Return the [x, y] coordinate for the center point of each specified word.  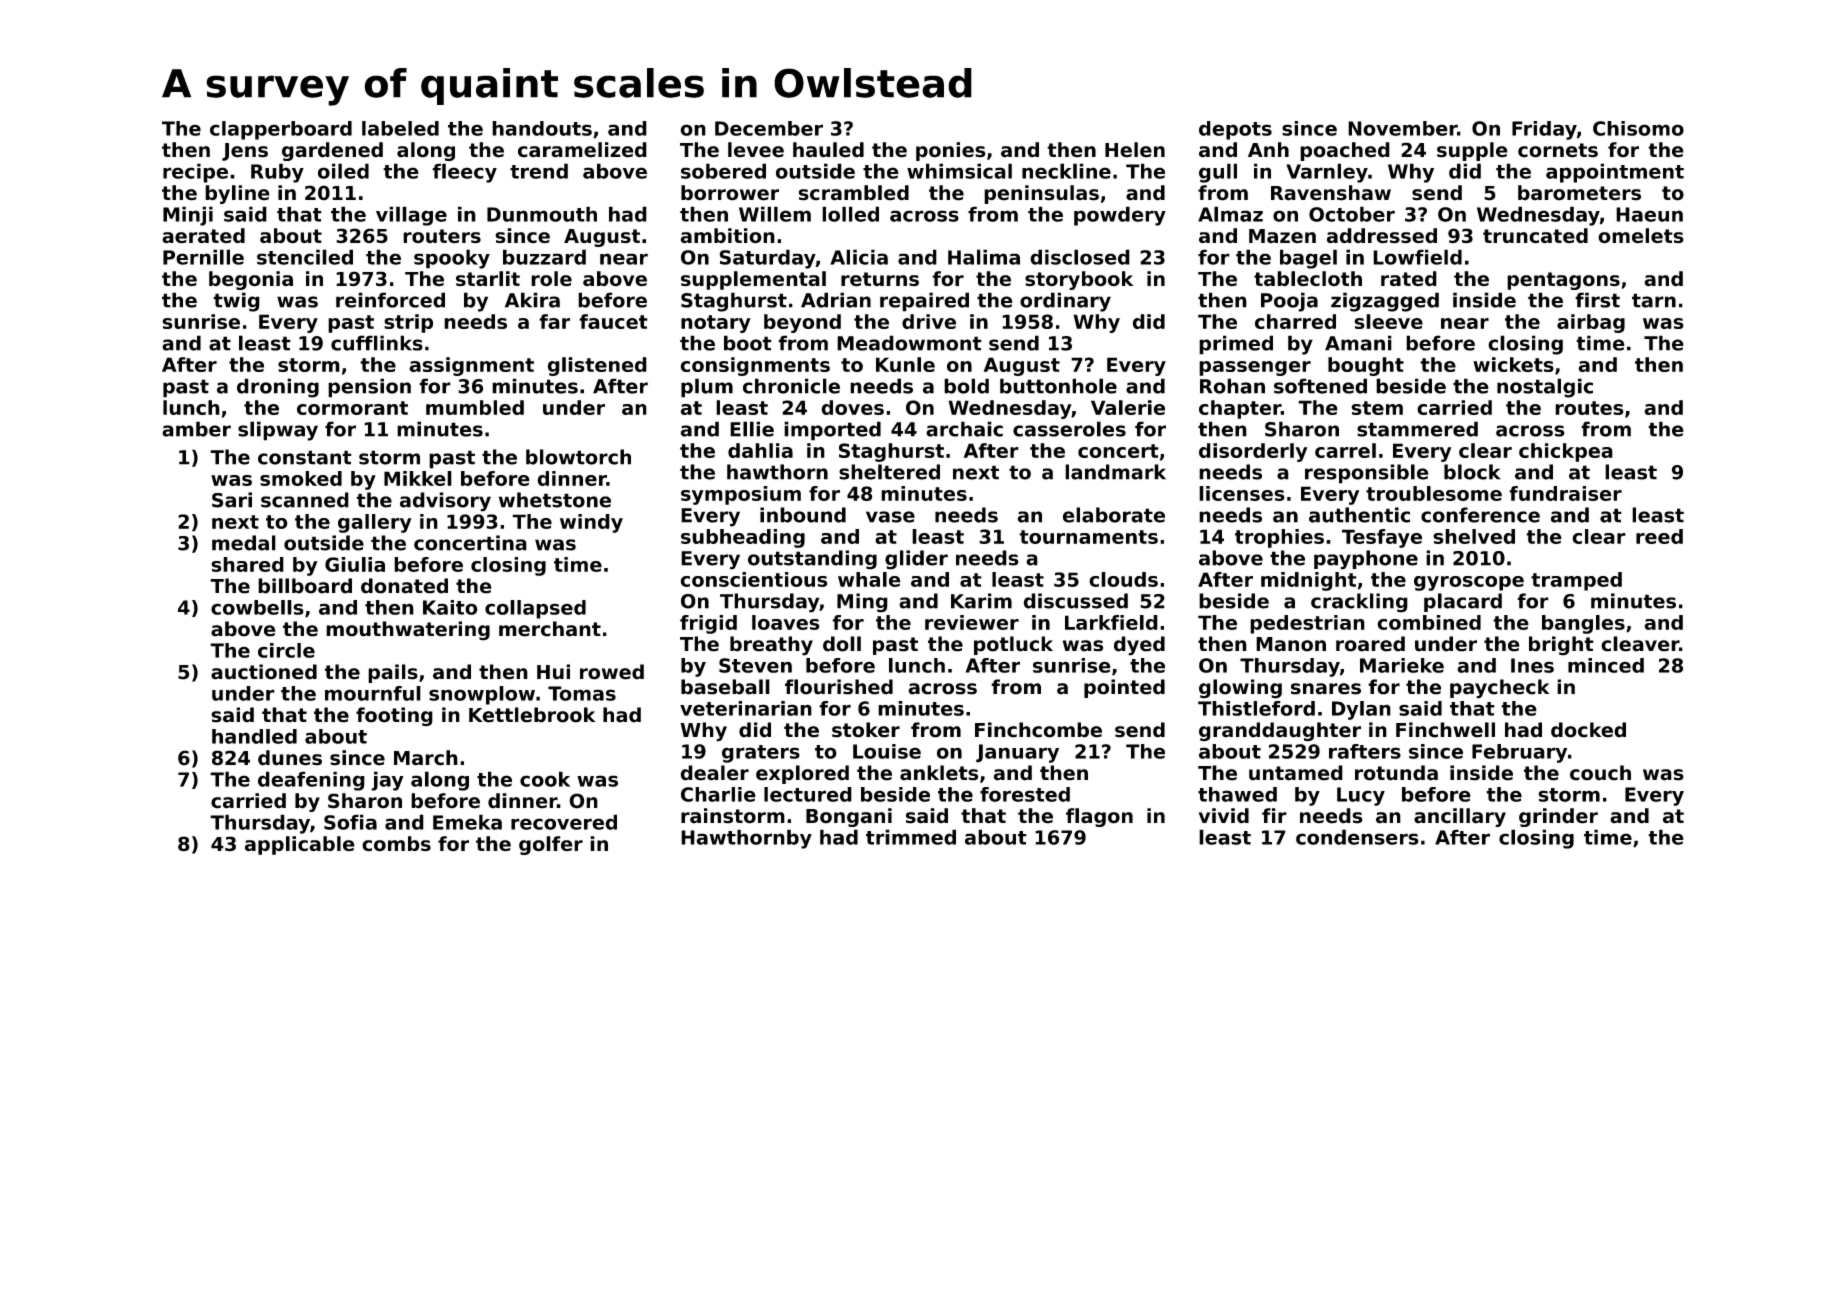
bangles [1583, 624]
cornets [1558, 150]
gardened [332, 151]
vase [890, 517]
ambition [727, 236]
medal [244, 543]
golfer [551, 845]
